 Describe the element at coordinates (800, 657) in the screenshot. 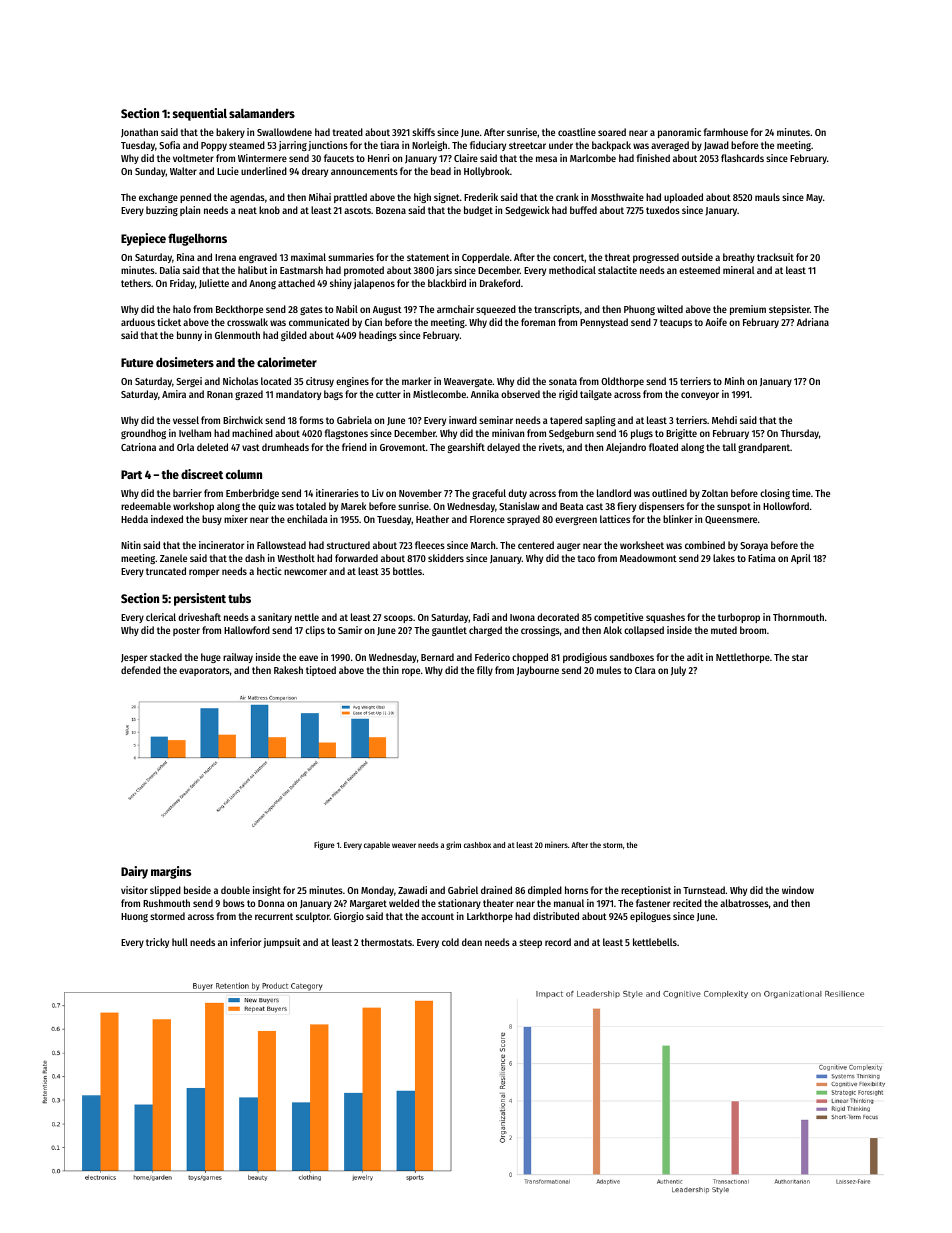

I see `star` at that location.
